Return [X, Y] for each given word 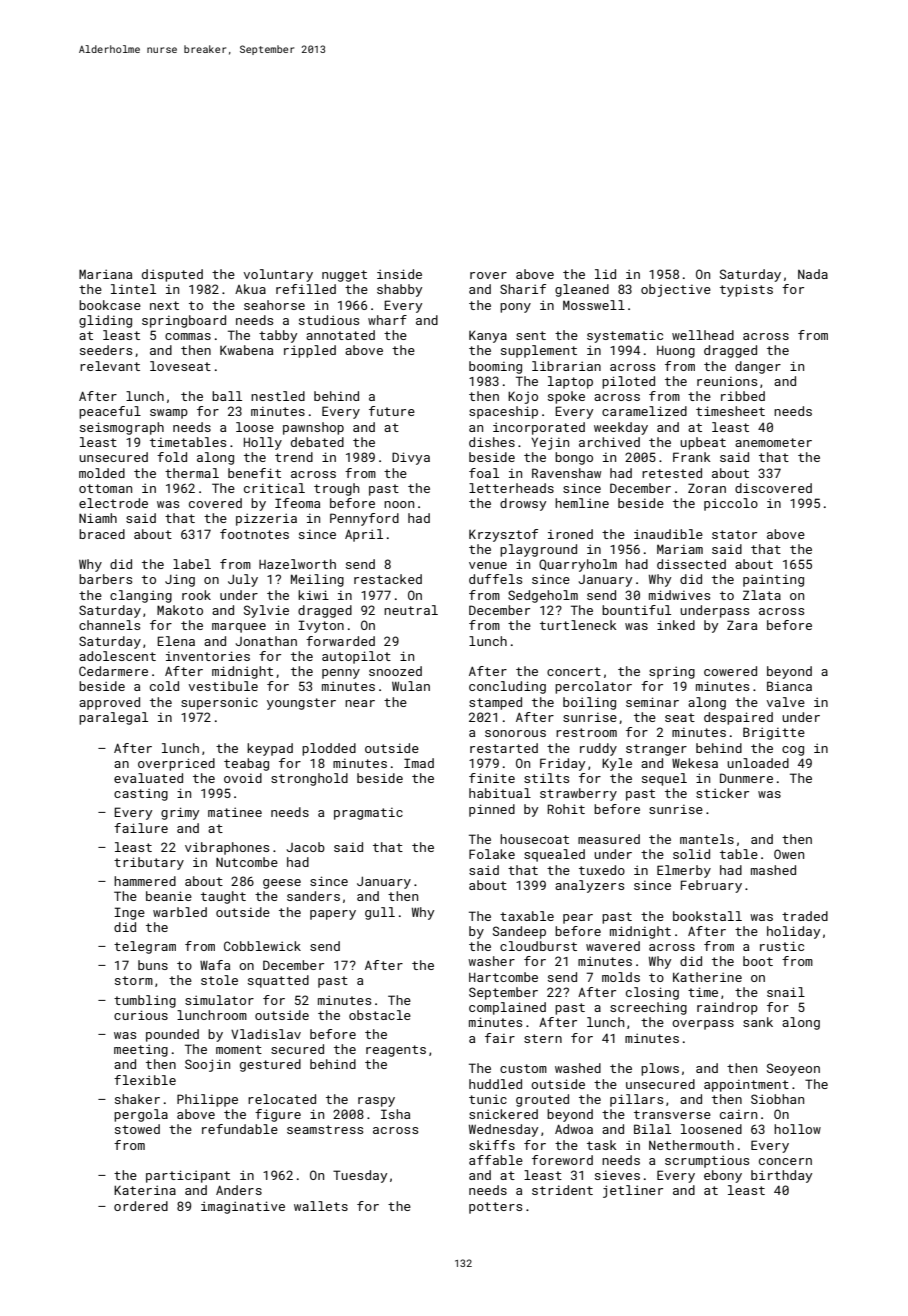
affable [496, 1160]
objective [676, 290]
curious [141, 1015]
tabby [278, 336]
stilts [546, 778]
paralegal [113, 718]
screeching [648, 1008]
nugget [344, 276]
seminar [652, 702]
